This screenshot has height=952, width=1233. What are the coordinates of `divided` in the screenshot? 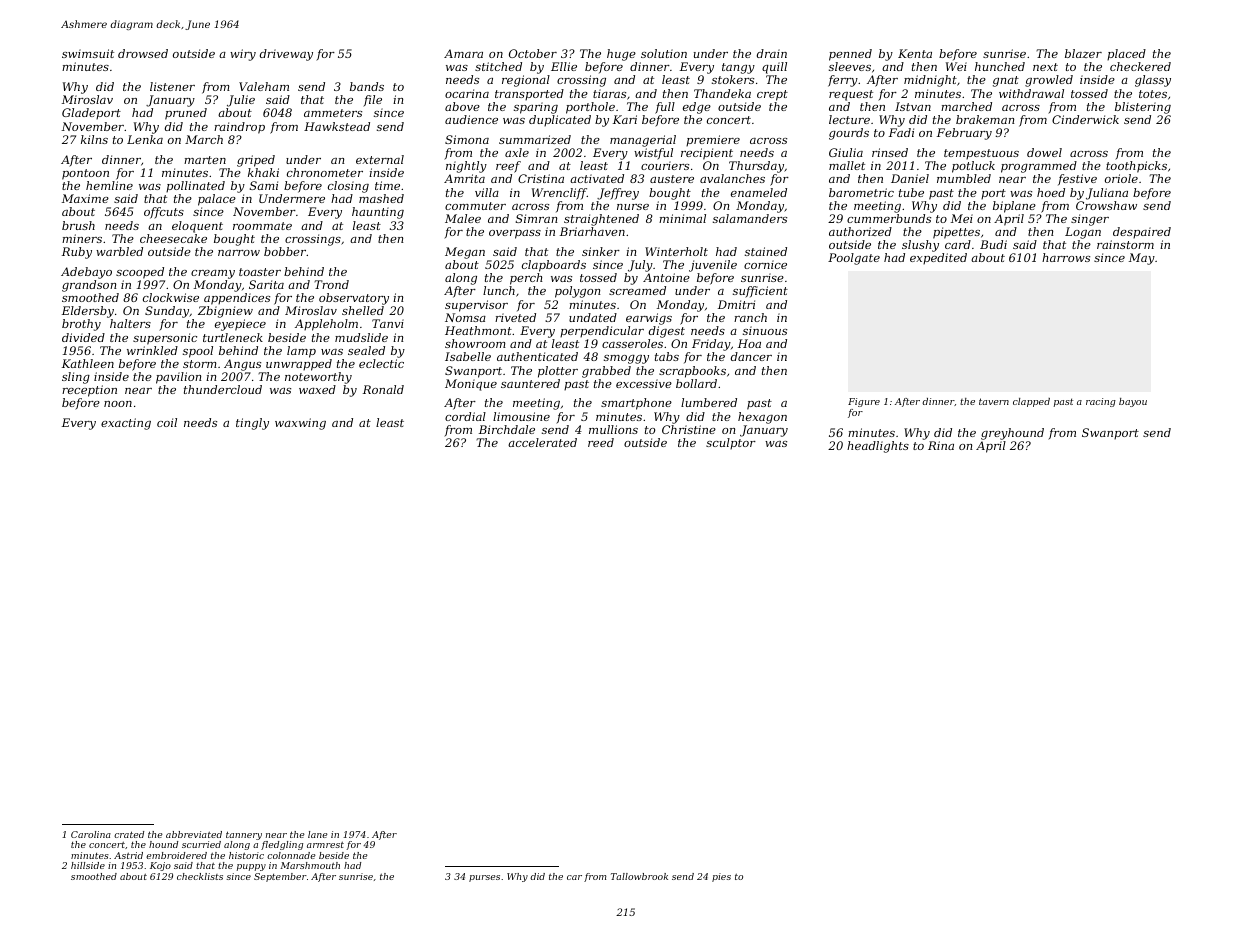 It's located at (83, 337).
